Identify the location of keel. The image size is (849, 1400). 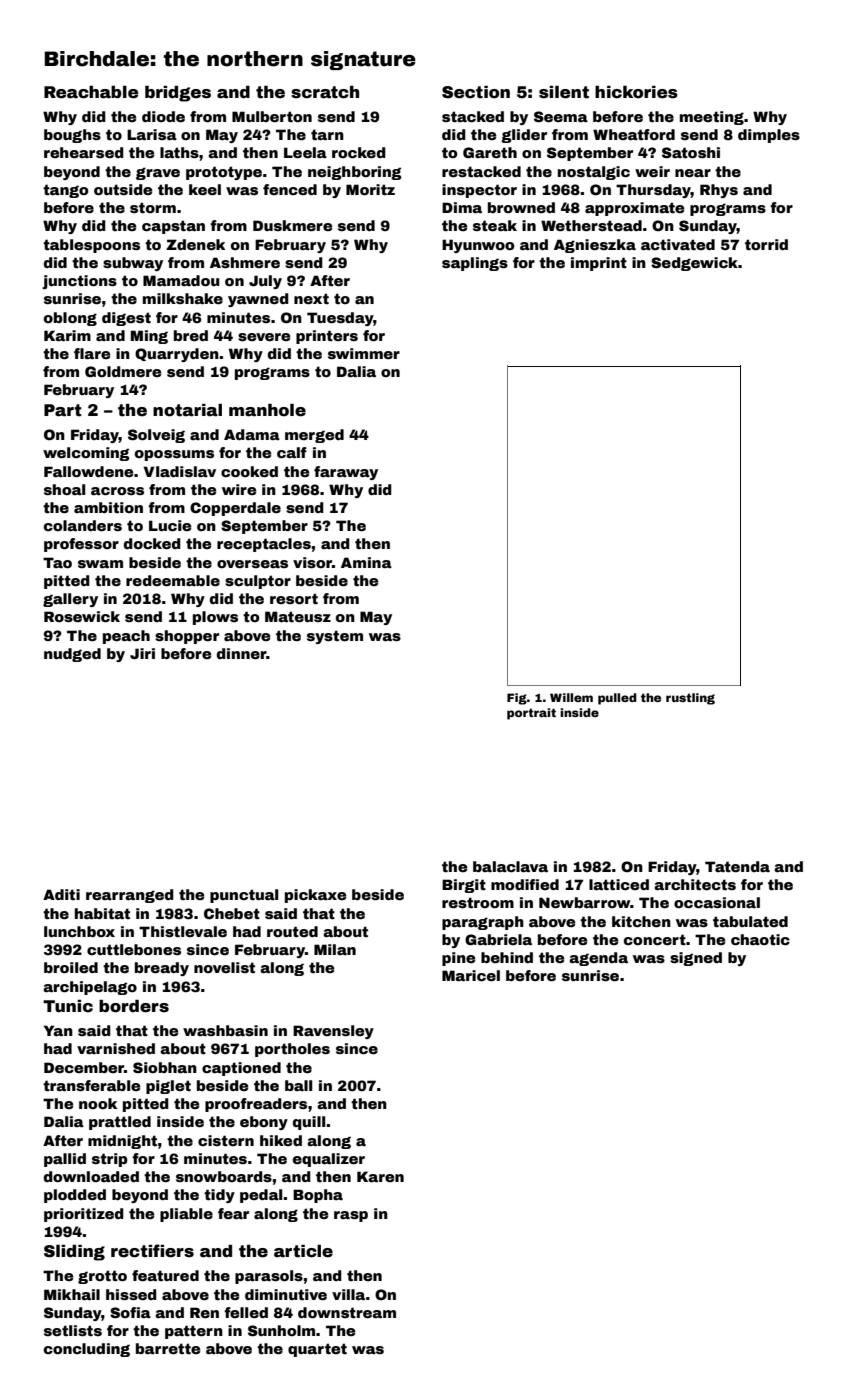
(205, 189).
